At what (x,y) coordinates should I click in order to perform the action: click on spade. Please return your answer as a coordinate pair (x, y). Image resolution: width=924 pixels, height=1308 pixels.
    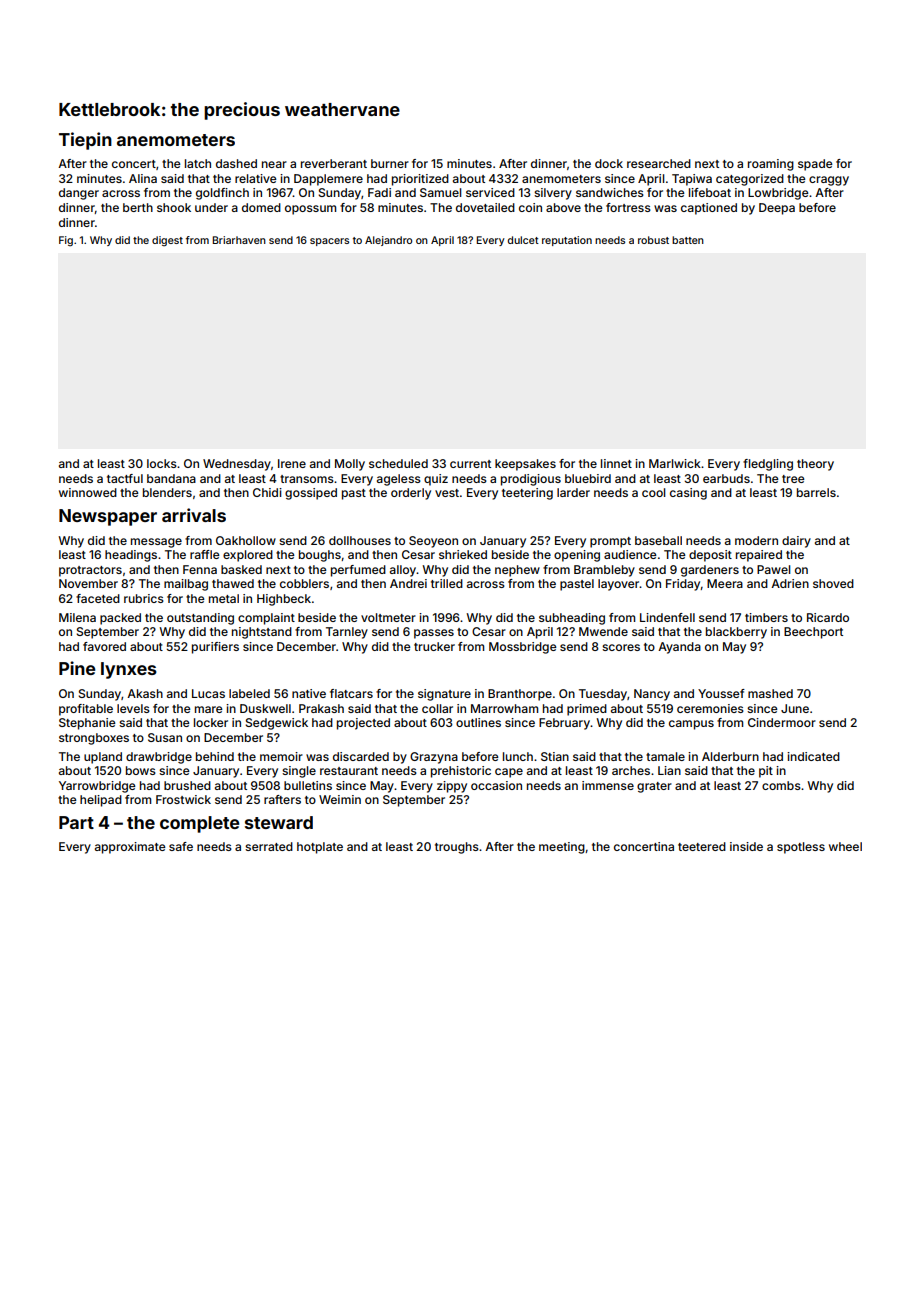
    Looking at the image, I should click on (815, 165).
